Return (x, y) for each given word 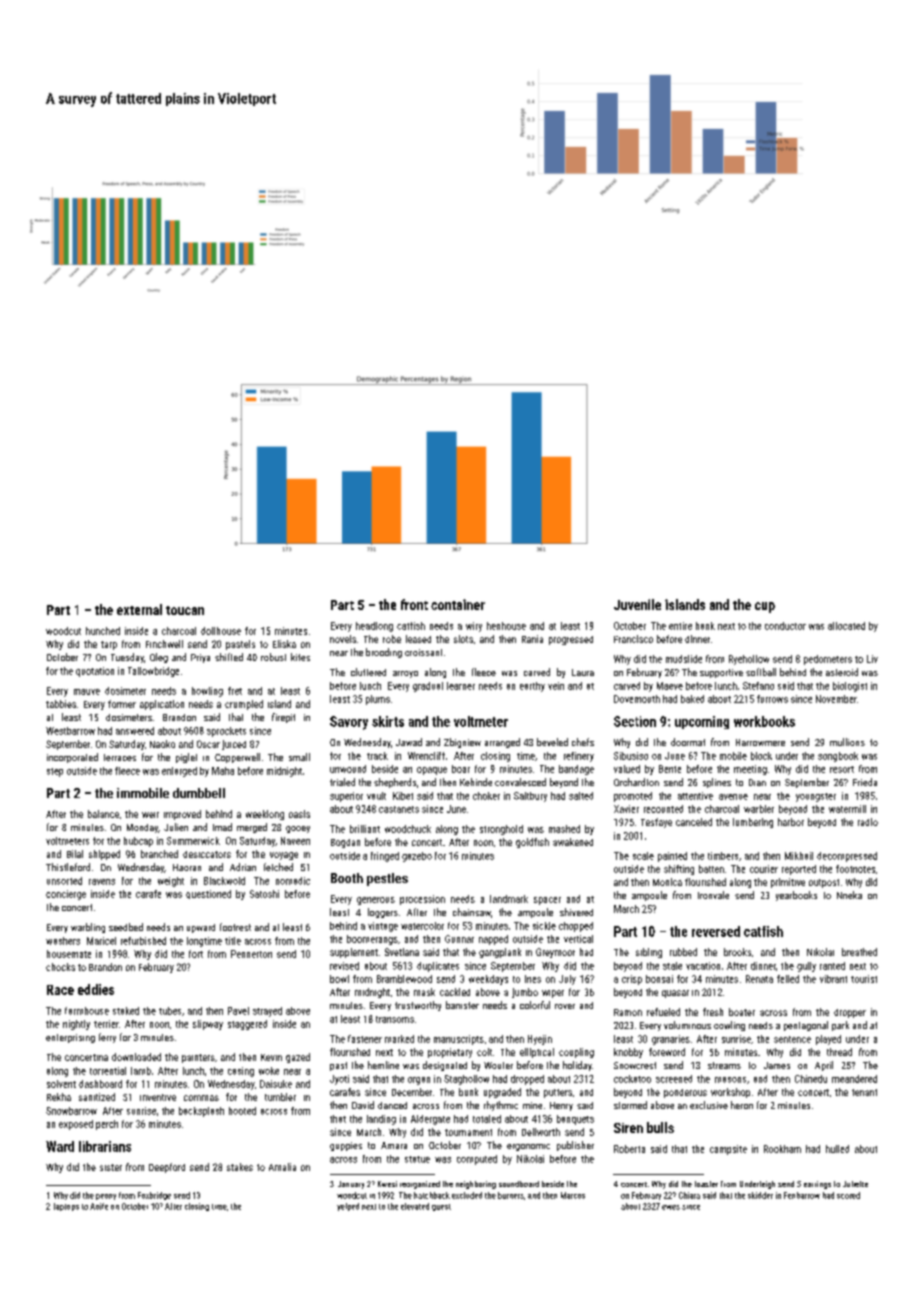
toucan (185, 610)
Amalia (282, 1167)
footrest (235, 927)
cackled (455, 992)
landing (381, 1120)
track (377, 756)
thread (839, 1052)
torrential (108, 1071)
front (414, 604)
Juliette (855, 1184)
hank (705, 626)
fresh (713, 1012)
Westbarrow (70, 731)
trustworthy (418, 1006)
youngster (816, 797)
